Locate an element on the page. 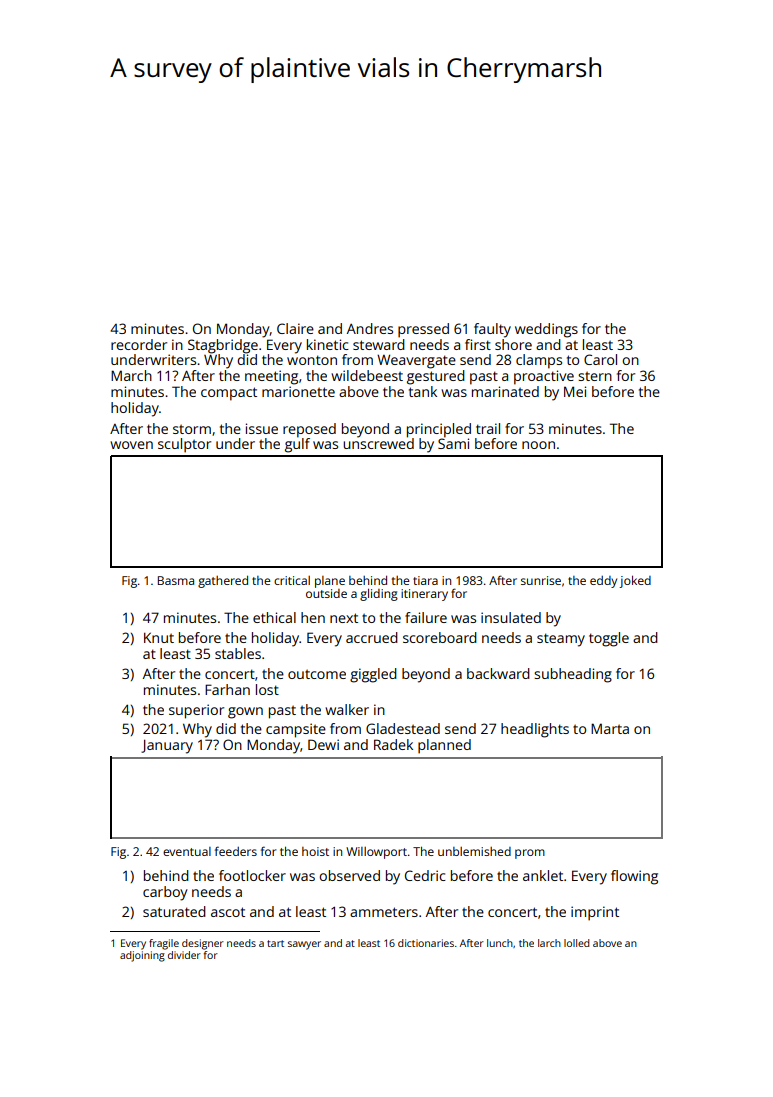 Image resolution: width=773 pixels, height=1097 pixels. weddings is located at coordinates (546, 330).
